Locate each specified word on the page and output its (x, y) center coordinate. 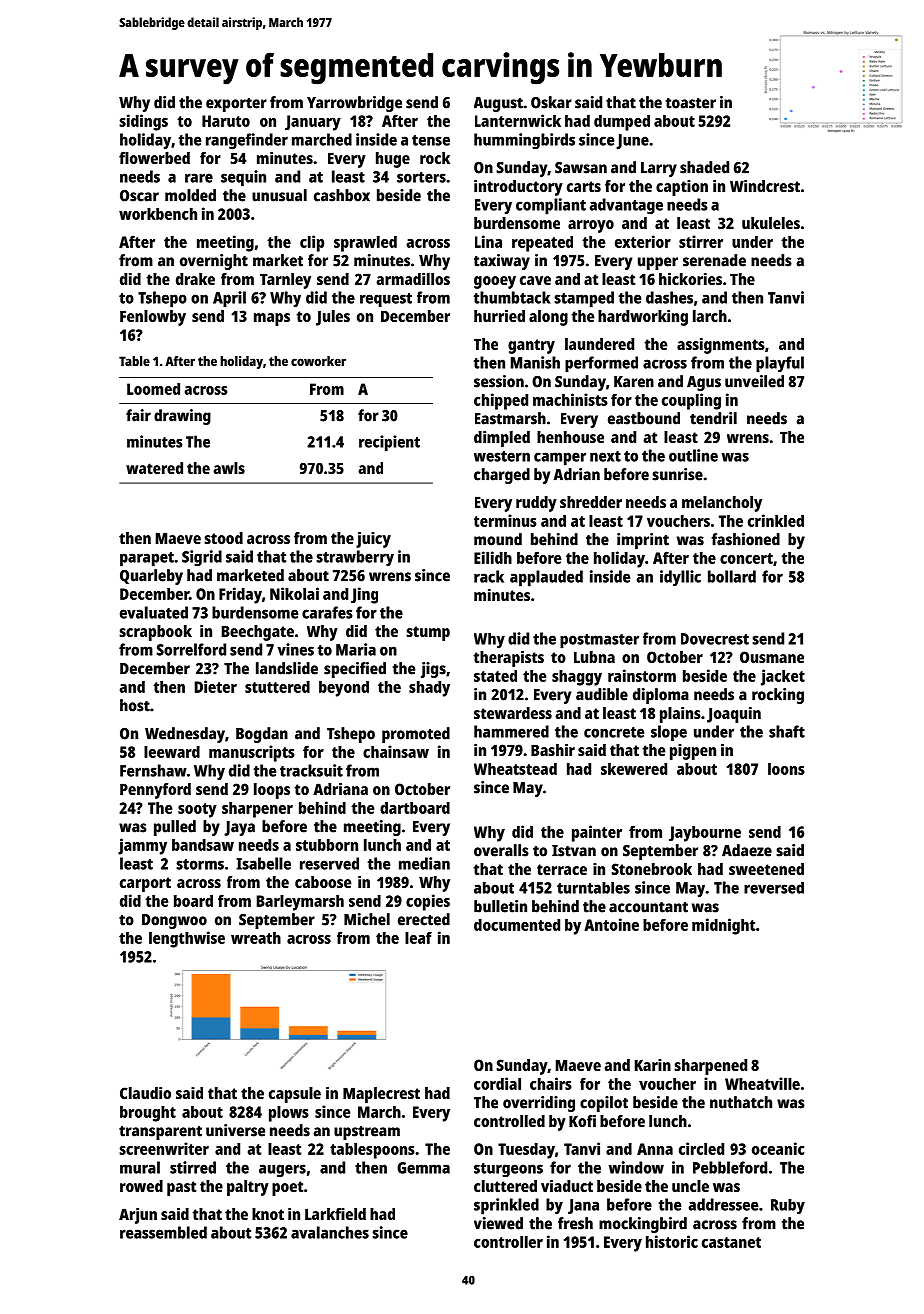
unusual (279, 195)
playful (780, 364)
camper (560, 459)
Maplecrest (381, 1095)
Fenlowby (153, 318)
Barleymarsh (300, 903)
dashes (669, 297)
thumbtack (512, 297)
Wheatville (762, 1083)
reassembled (163, 1232)
